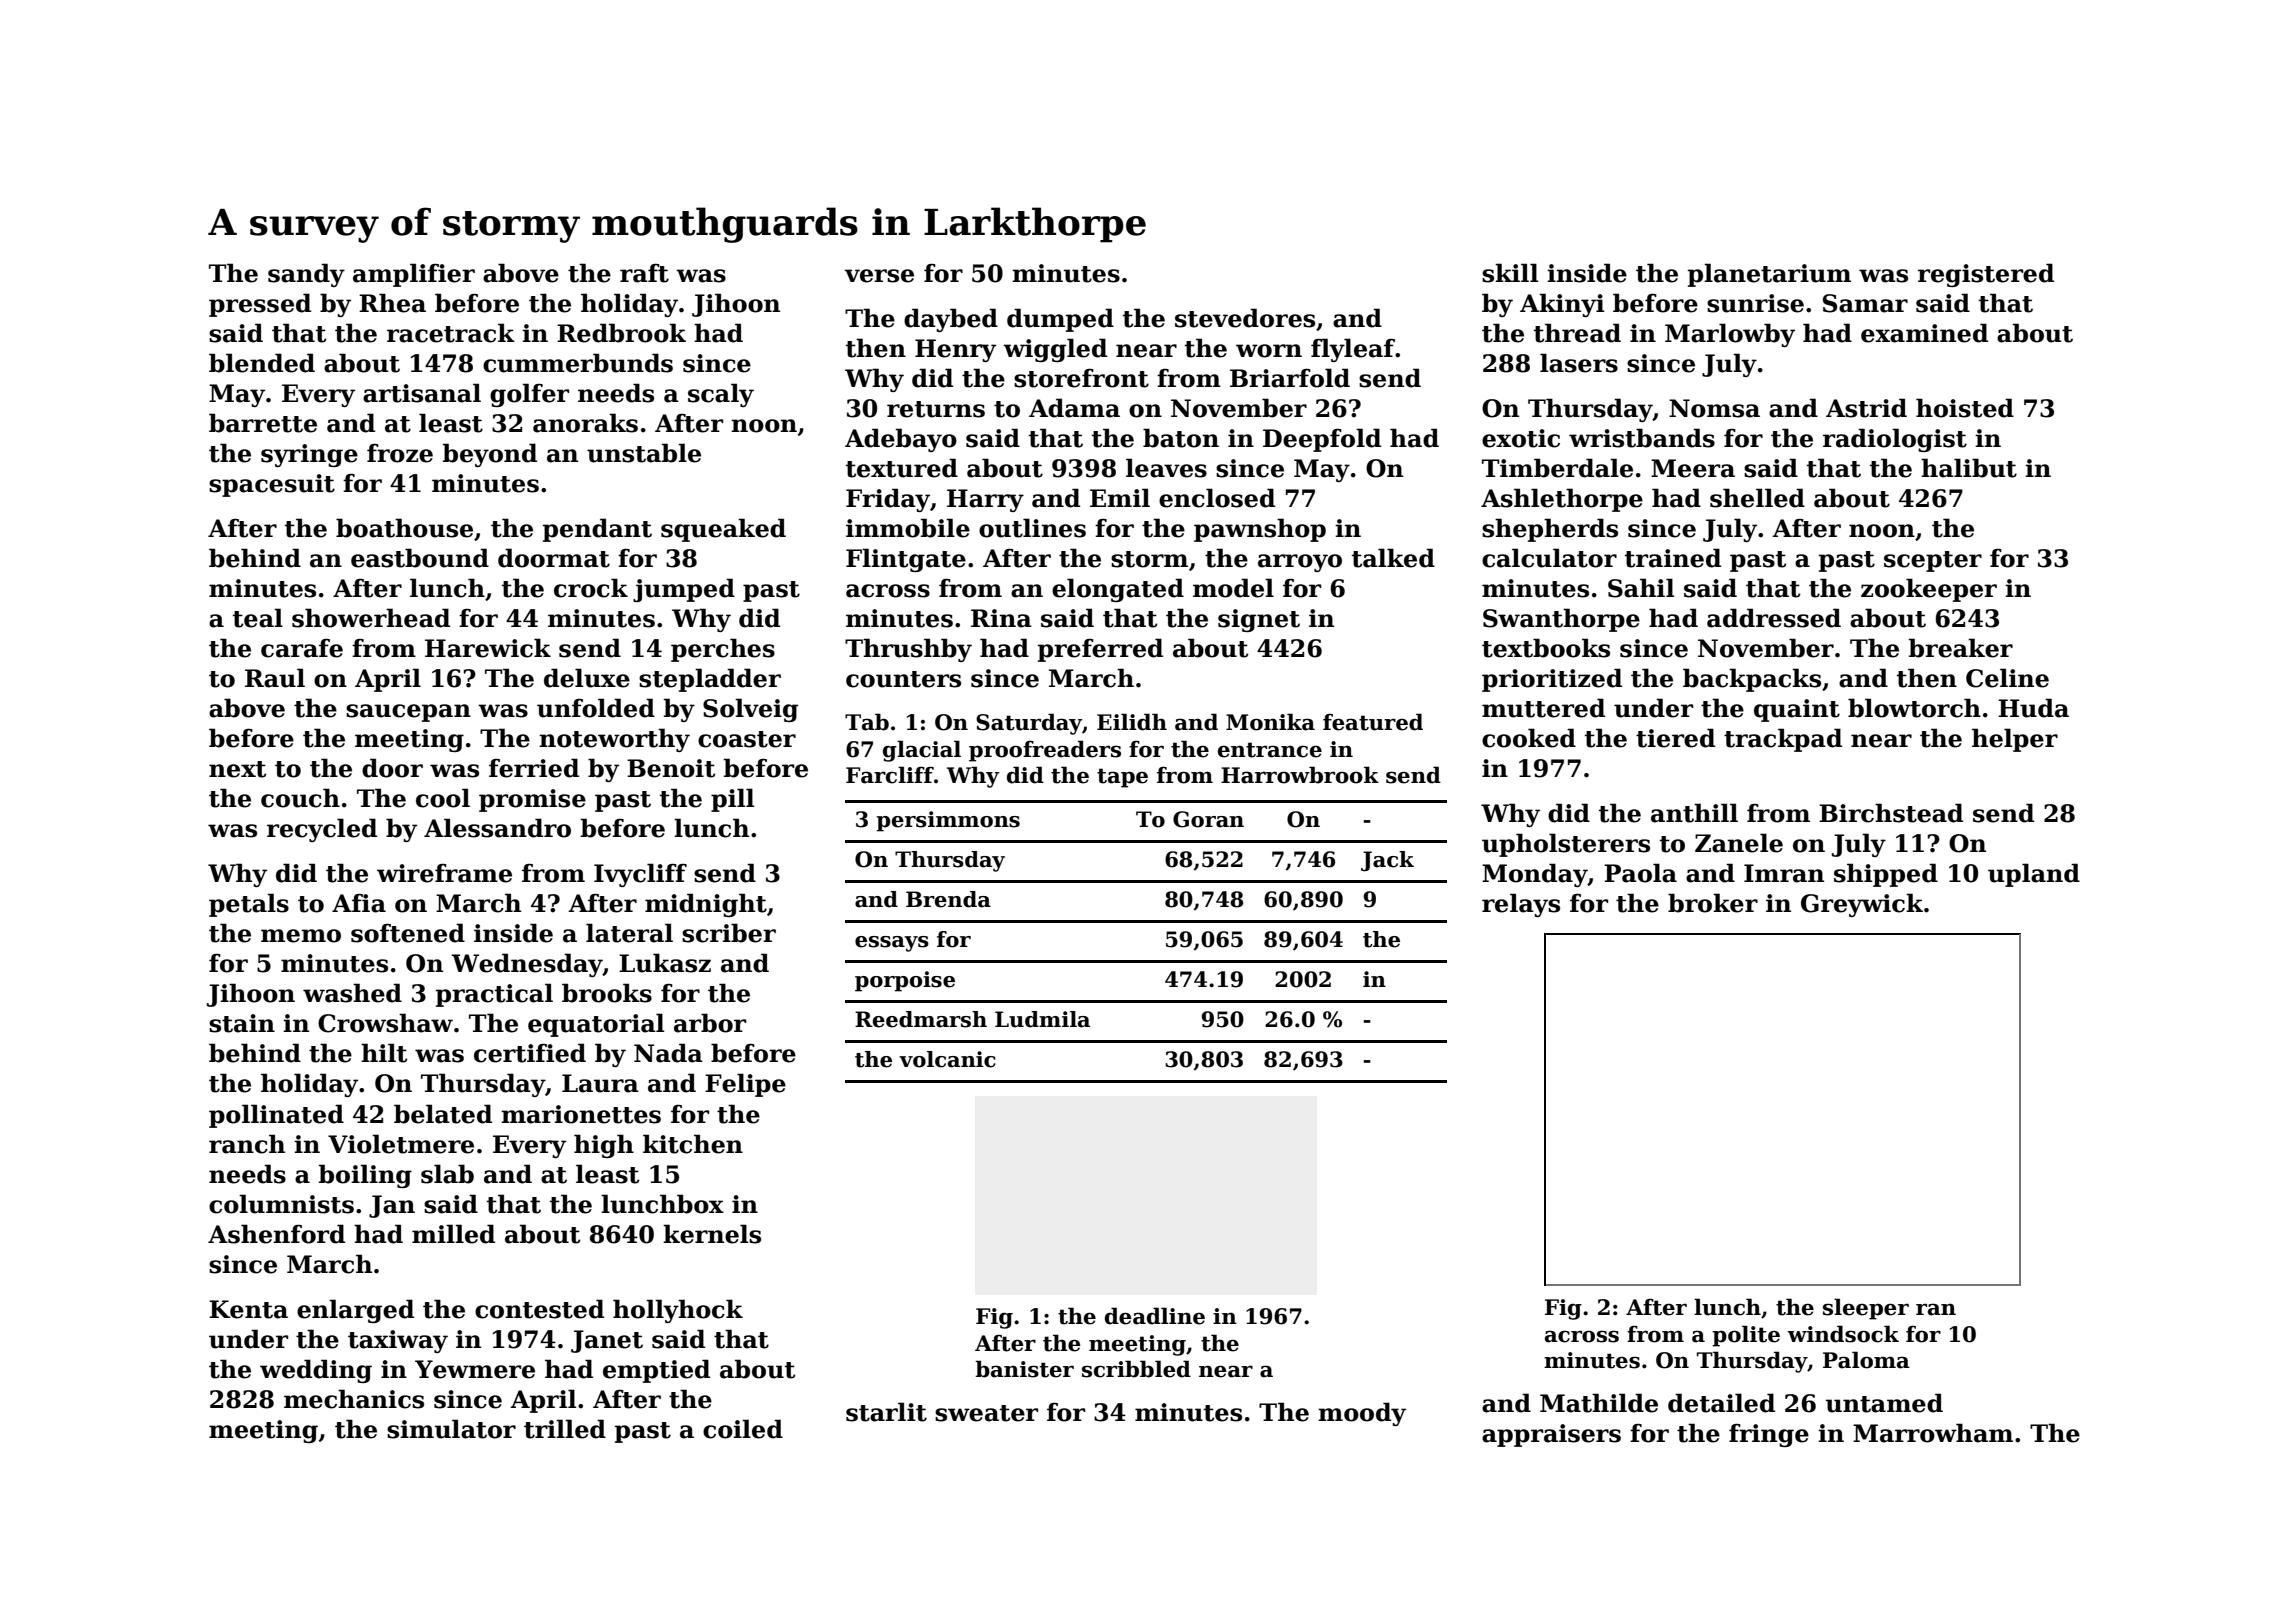 This image has width=2292, height=1620. I want to click on stain, so click(242, 1023).
